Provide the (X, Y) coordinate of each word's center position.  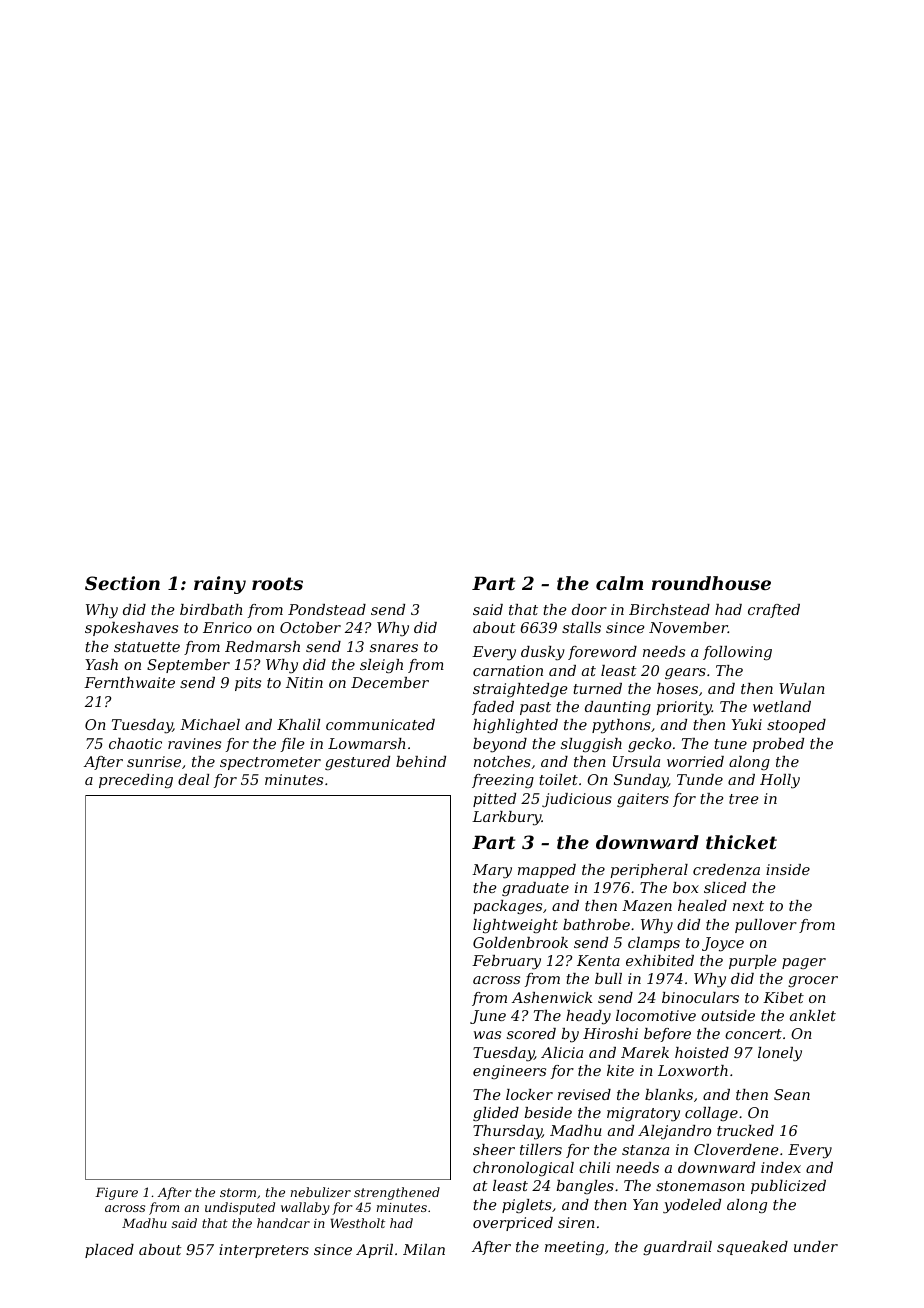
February (506, 962)
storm (238, 1192)
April (374, 1251)
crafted (774, 611)
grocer (813, 981)
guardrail (677, 1248)
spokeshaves (131, 629)
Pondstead (327, 609)
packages (507, 907)
